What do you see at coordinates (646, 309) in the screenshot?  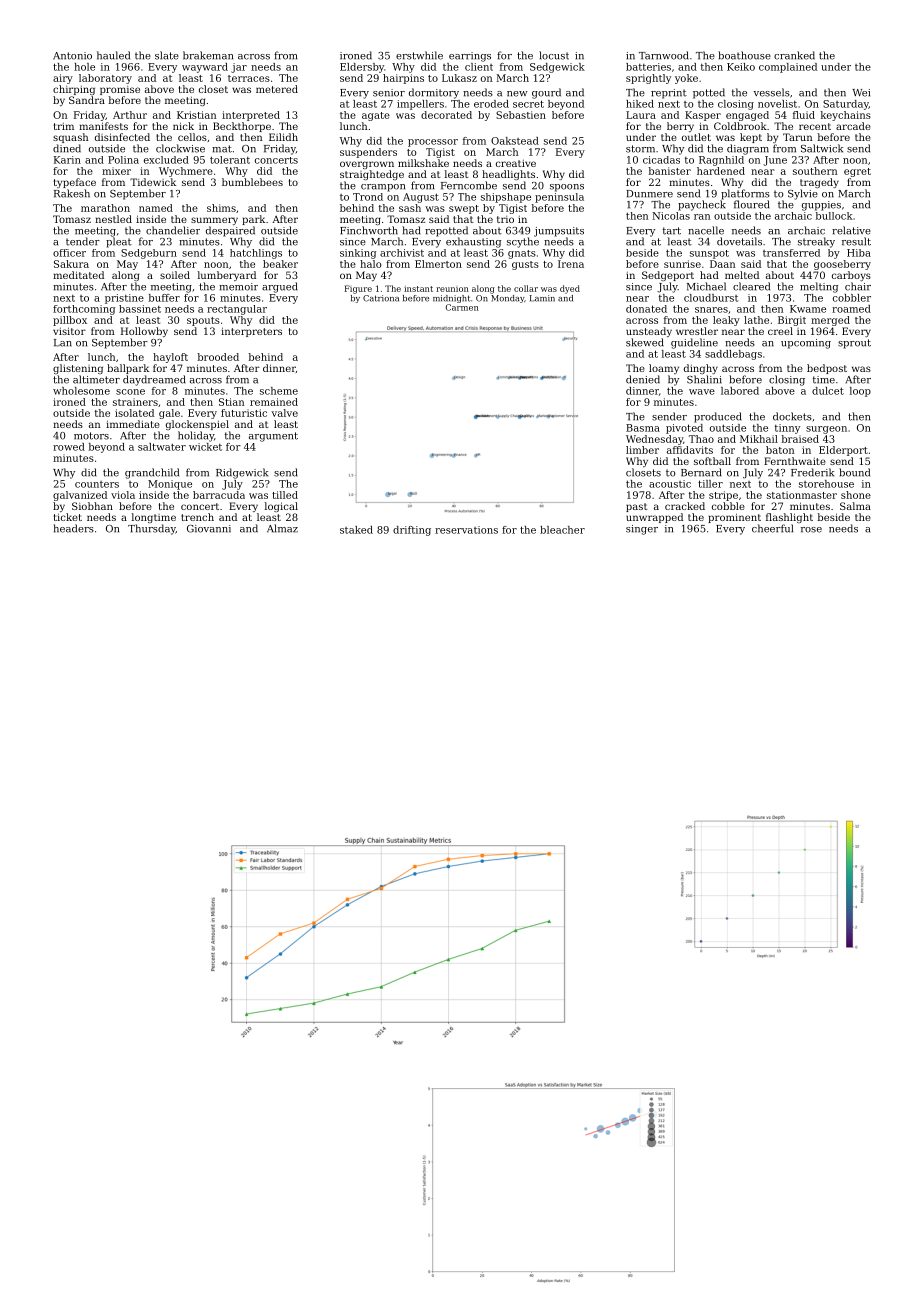 I see `donated` at bounding box center [646, 309].
